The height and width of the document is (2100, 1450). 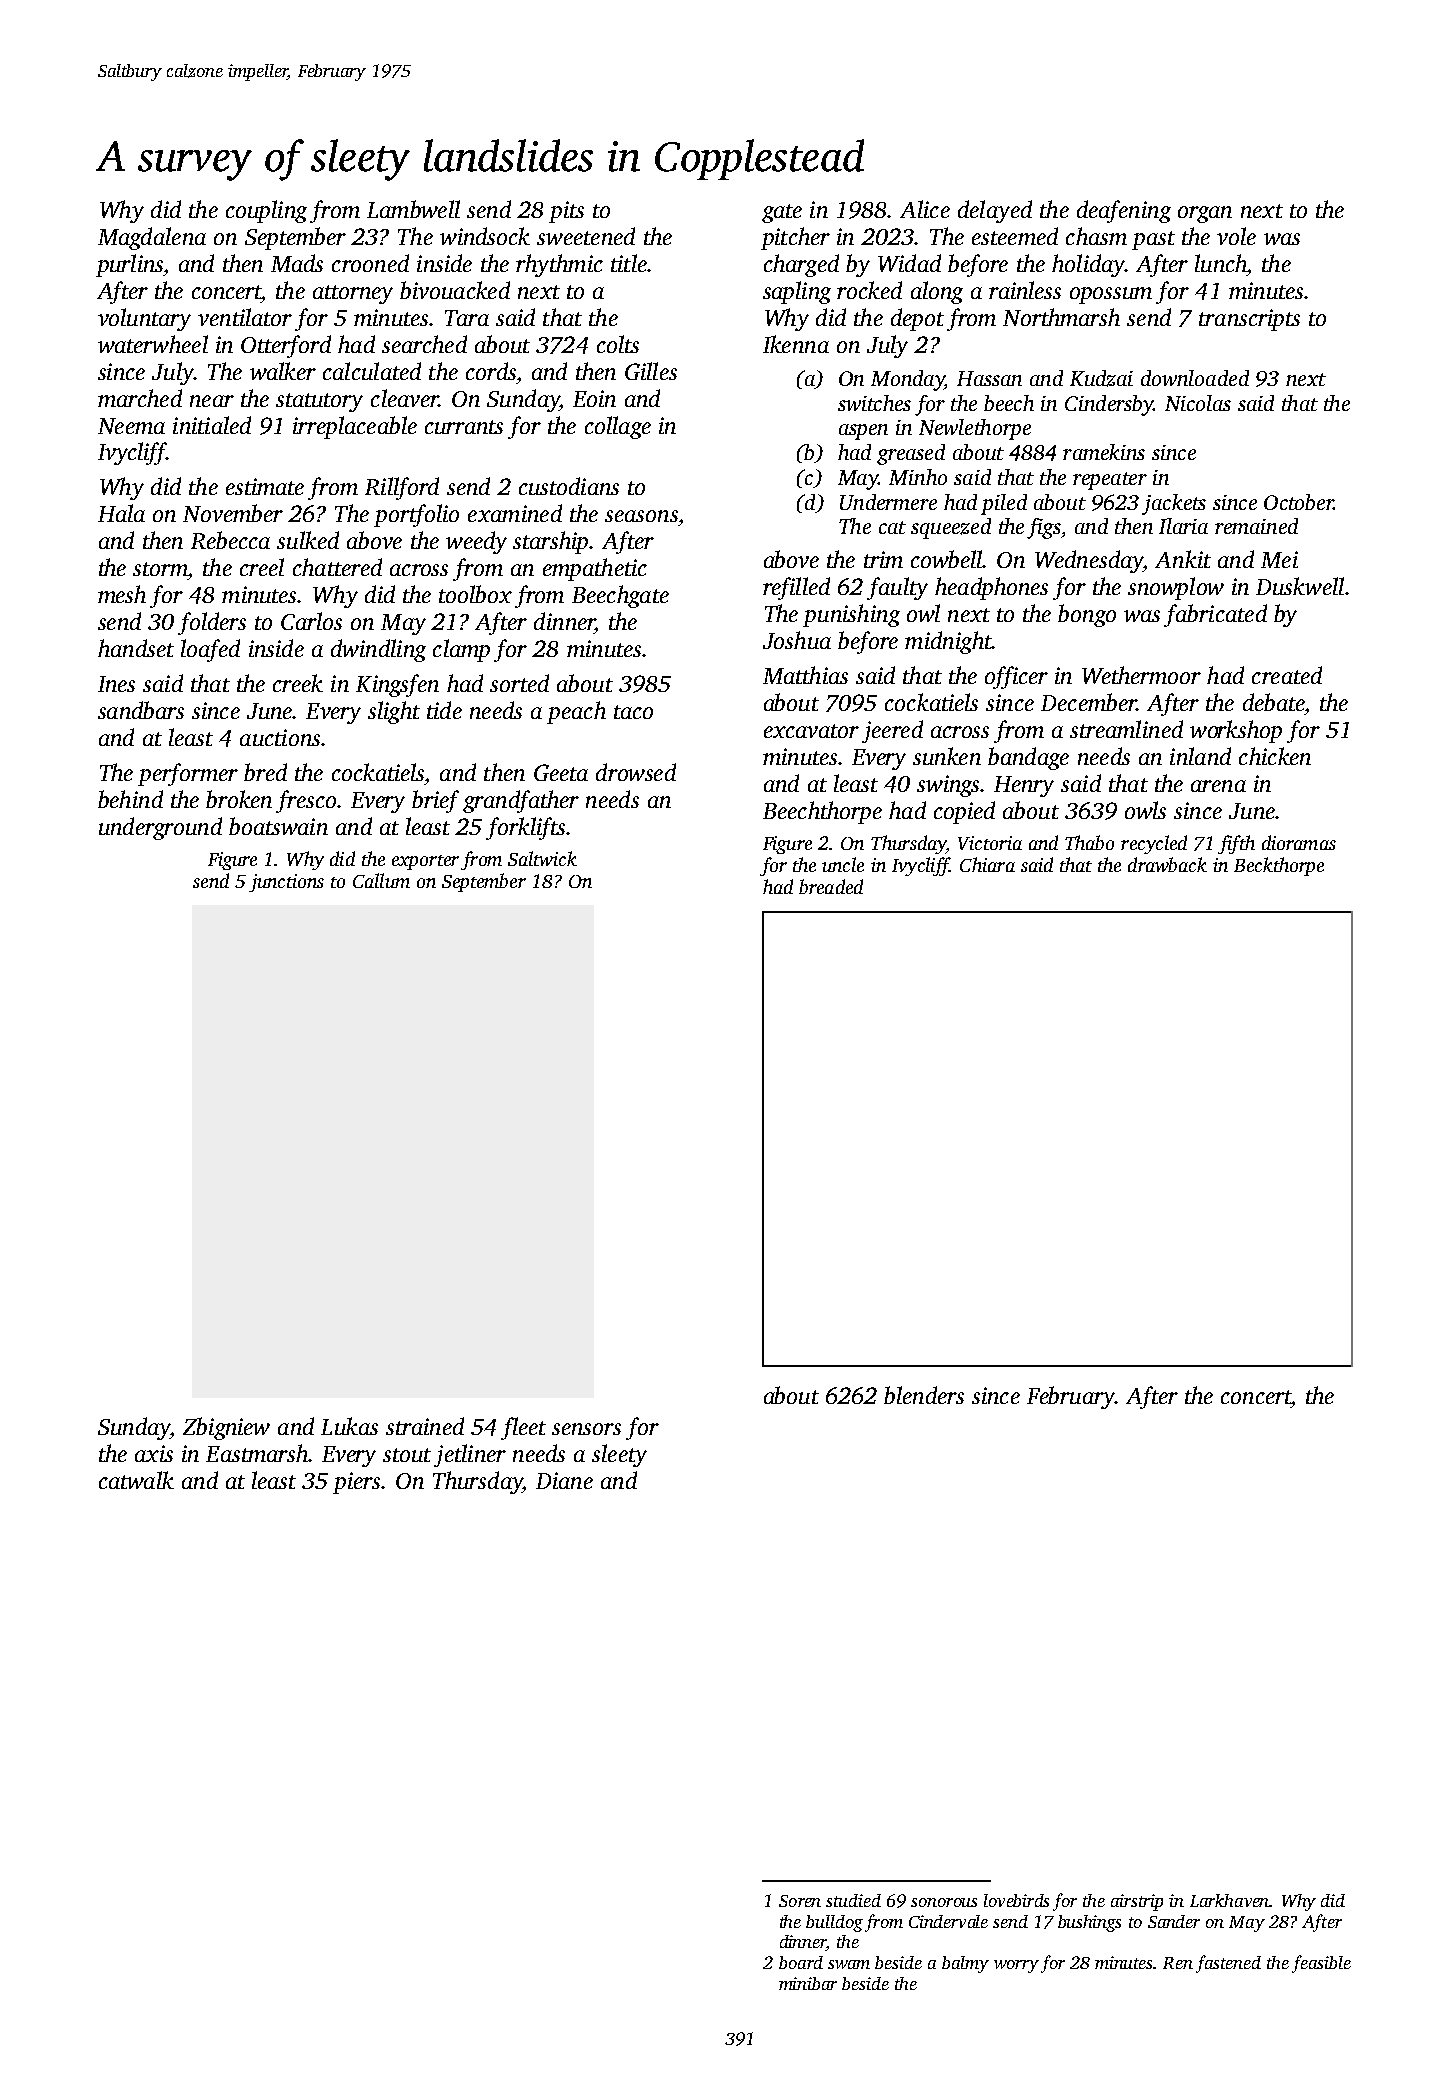 I want to click on blenders, so click(x=924, y=1395).
